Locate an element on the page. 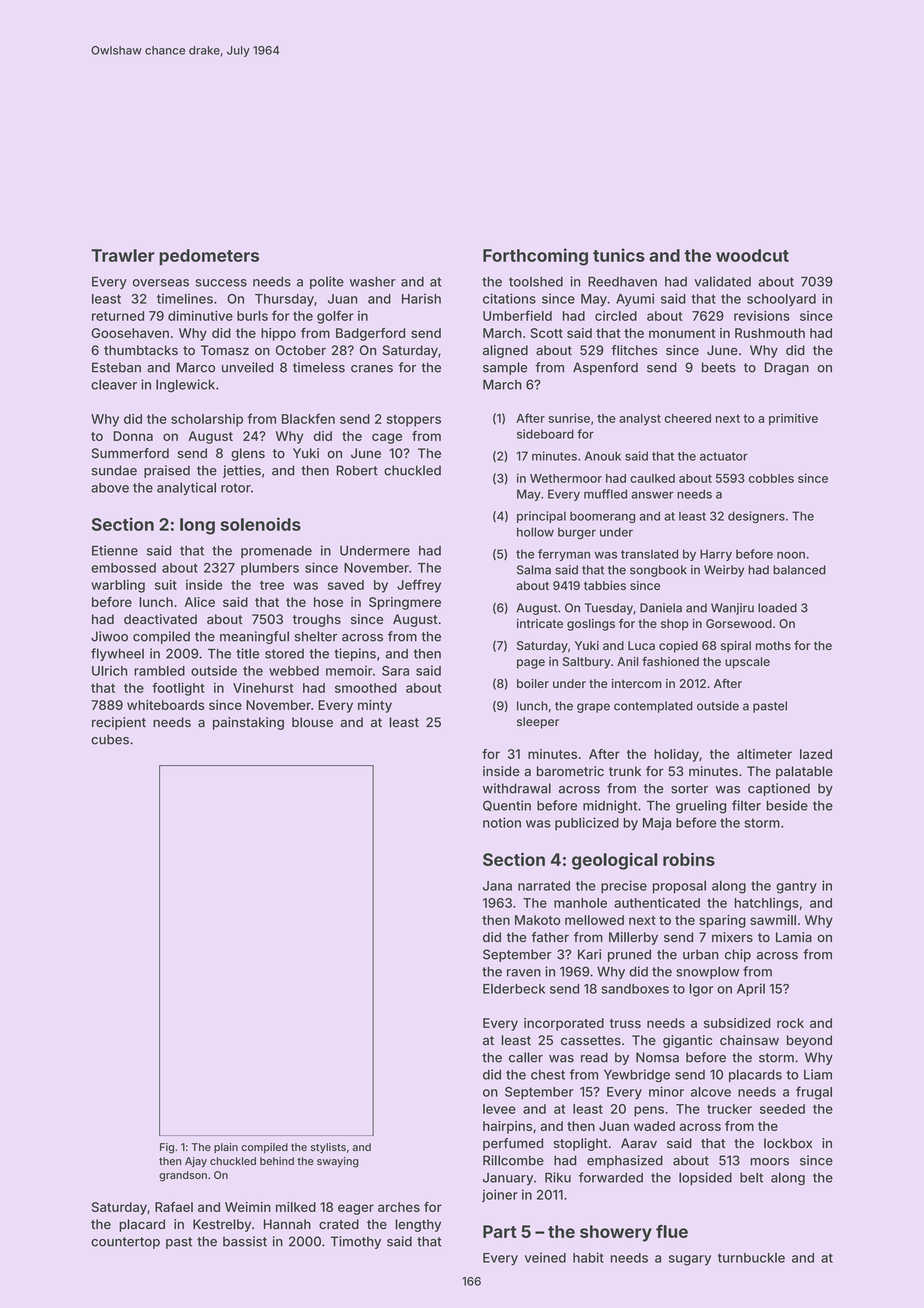  bassist is located at coordinates (245, 1241).
